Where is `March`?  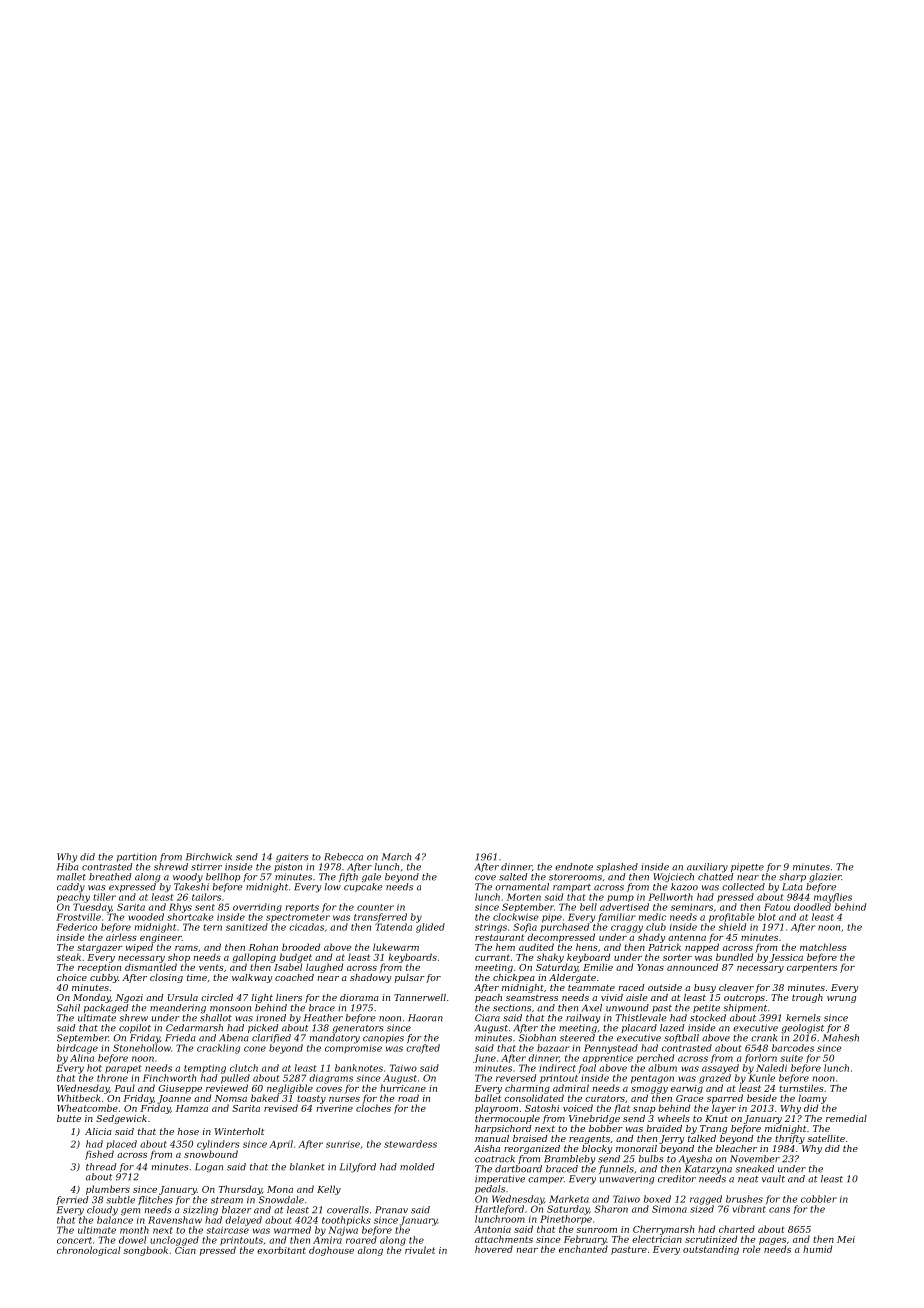
March is located at coordinates (396, 857).
